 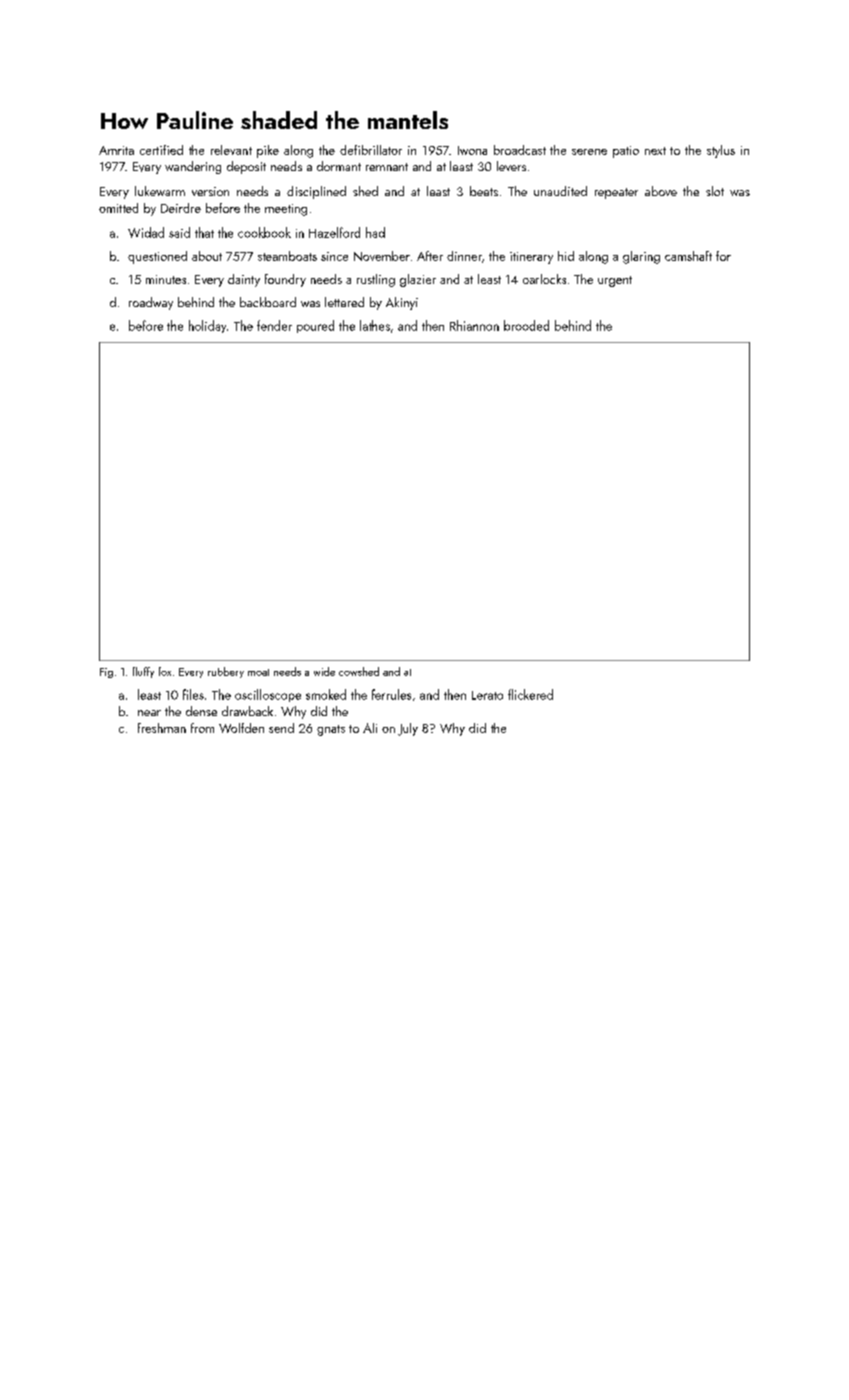 I want to click on After, so click(x=430, y=256).
